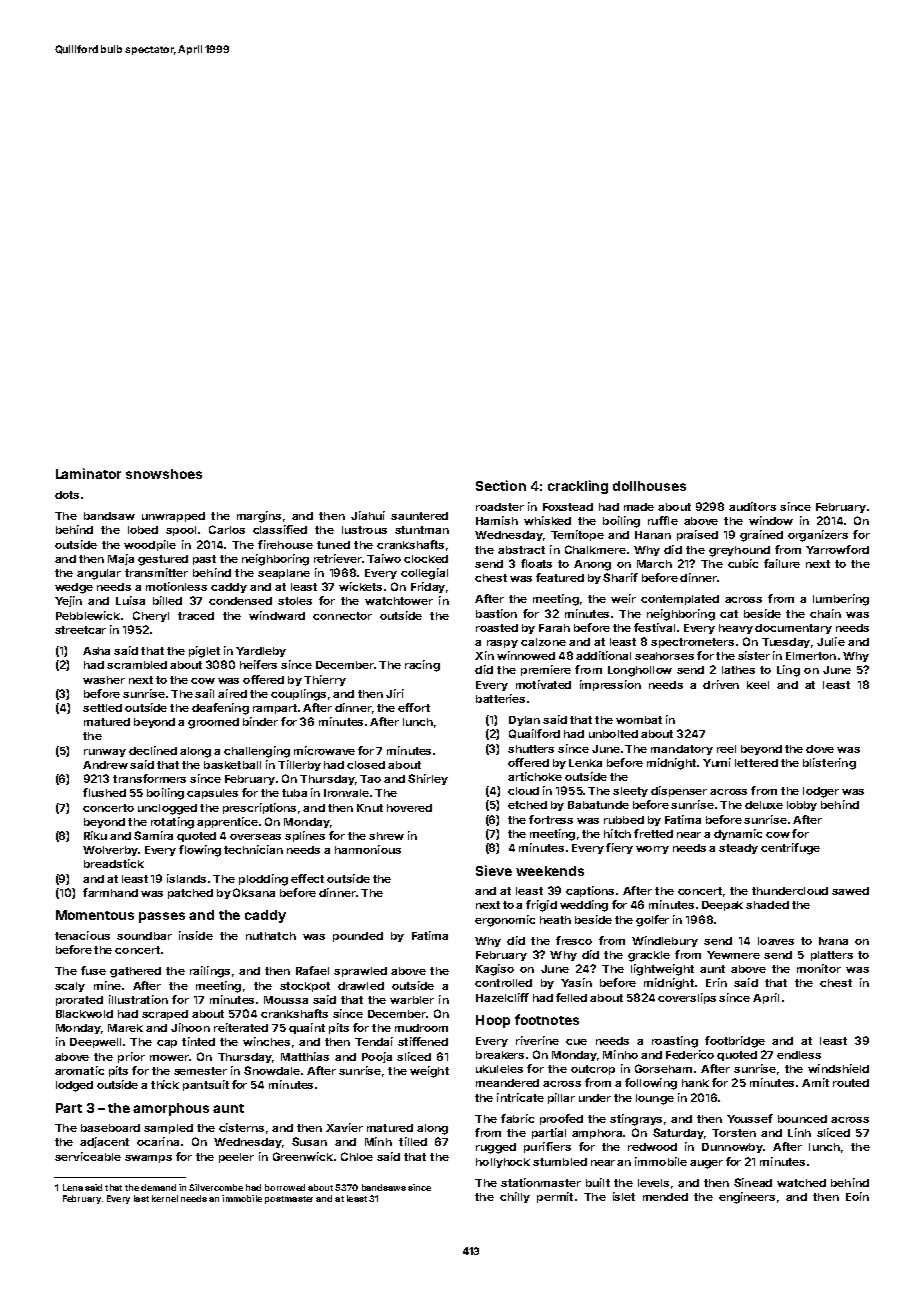 The height and width of the screenshot is (1308, 924). What do you see at coordinates (150, 545) in the screenshot?
I see `woodpile` at bounding box center [150, 545].
